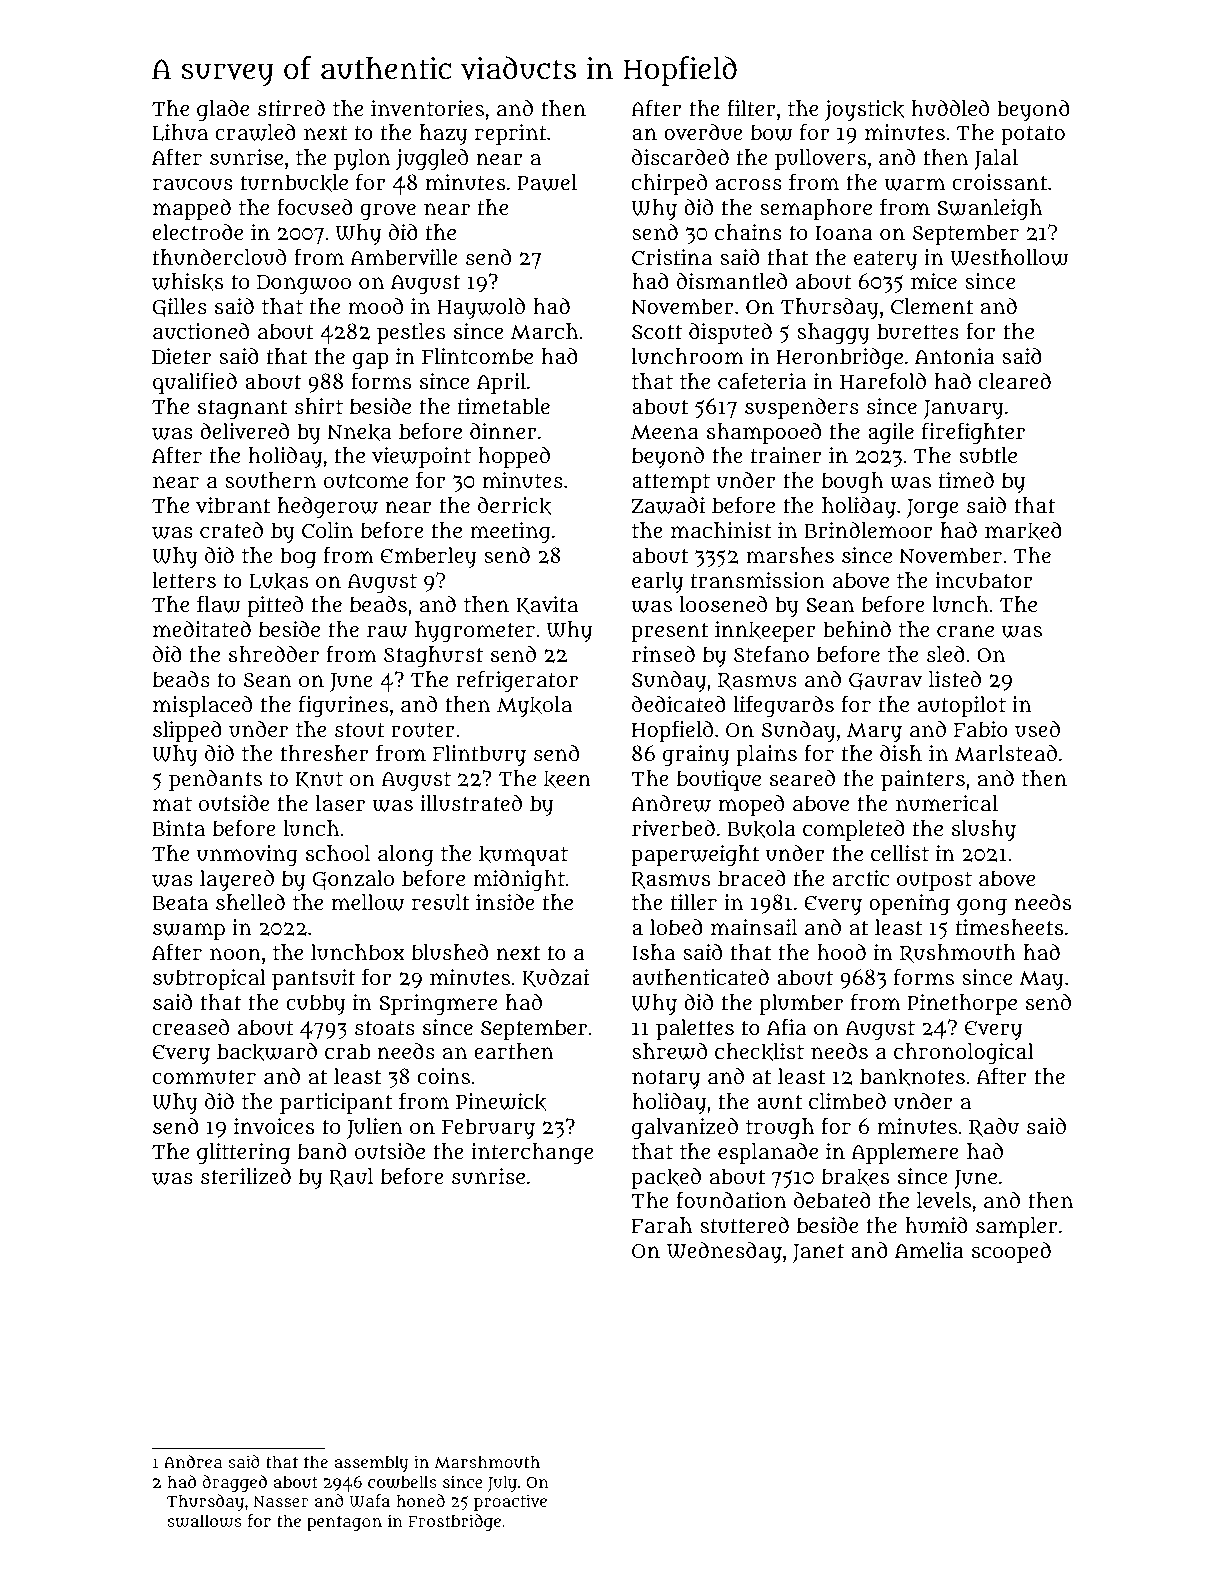  What do you see at coordinates (864, 110) in the page?
I see `joystick` at bounding box center [864, 110].
